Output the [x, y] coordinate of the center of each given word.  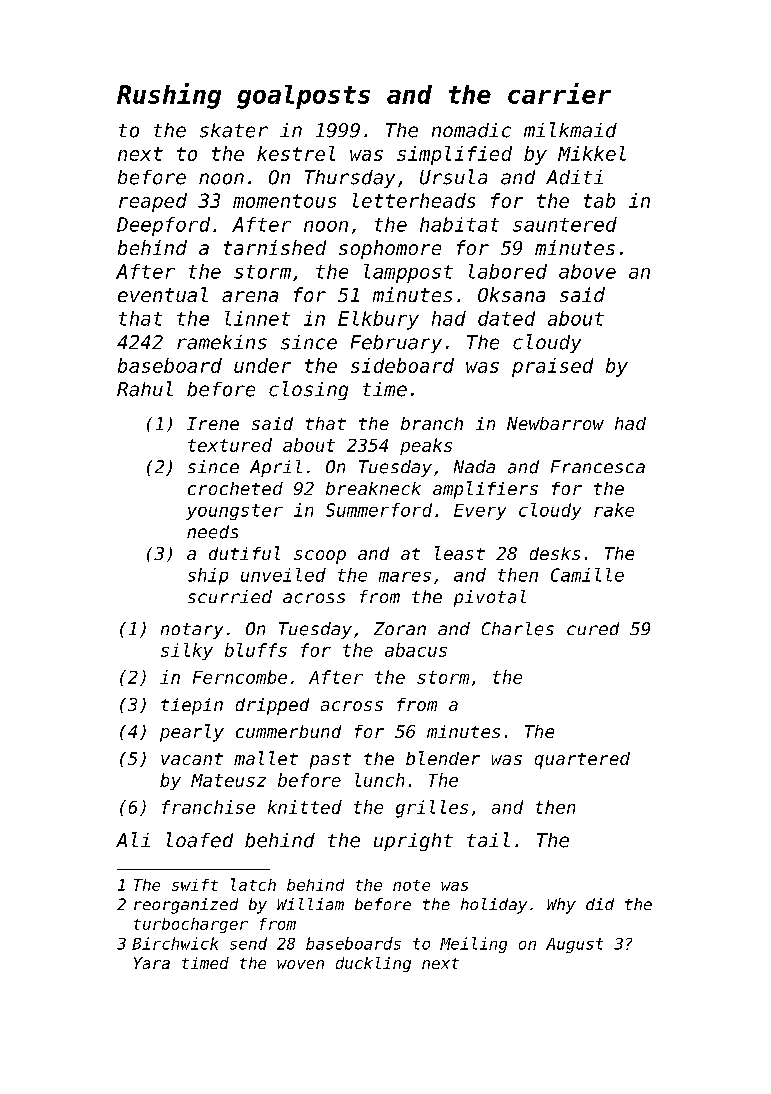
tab [599, 200]
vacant [192, 759]
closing [308, 390]
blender [443, 758]
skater [234, 130]
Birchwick [175, 943]
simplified [454, 155]
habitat [459, 224]
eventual [163, 294]
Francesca [598, 466]
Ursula [453, 177]
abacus [416, 650]
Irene [213, 423]
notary [192, 631]
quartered [582, 760]
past [330, 761]
